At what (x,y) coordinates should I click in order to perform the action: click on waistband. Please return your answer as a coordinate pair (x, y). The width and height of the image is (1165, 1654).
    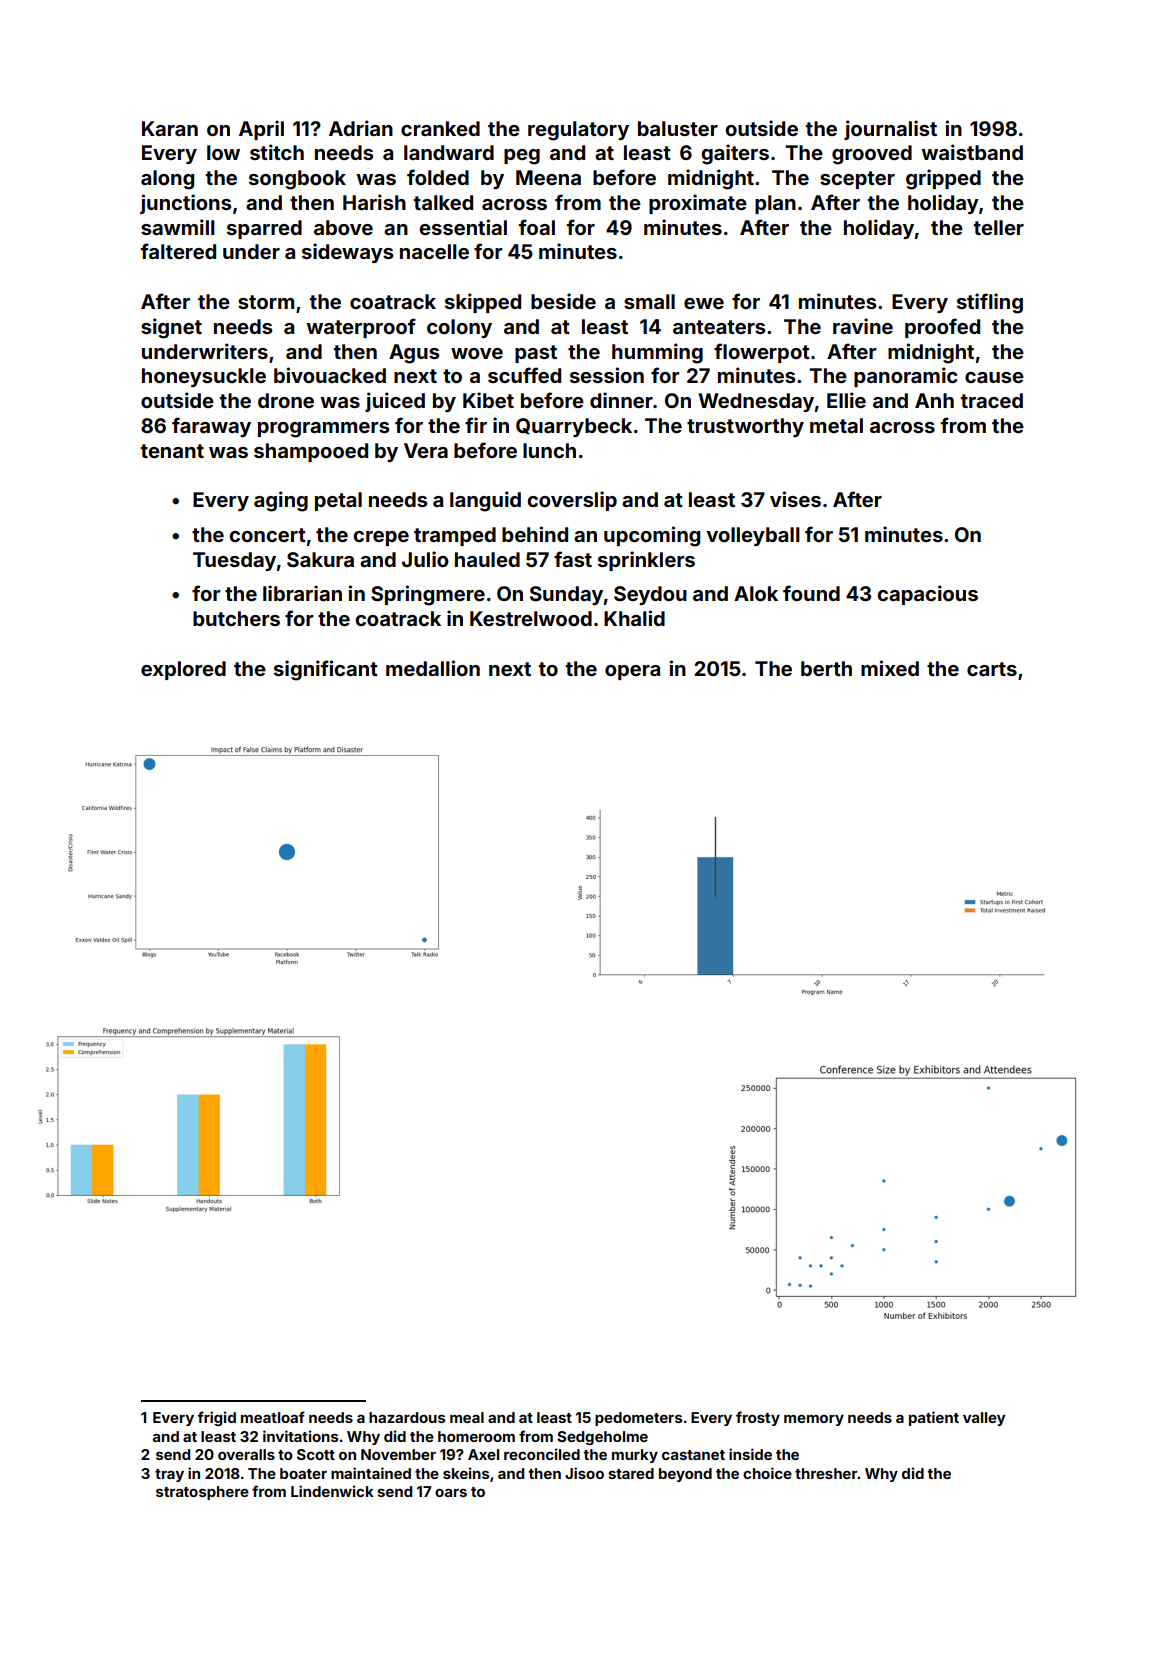
    Looking at the image, I should click on (972, 152).
